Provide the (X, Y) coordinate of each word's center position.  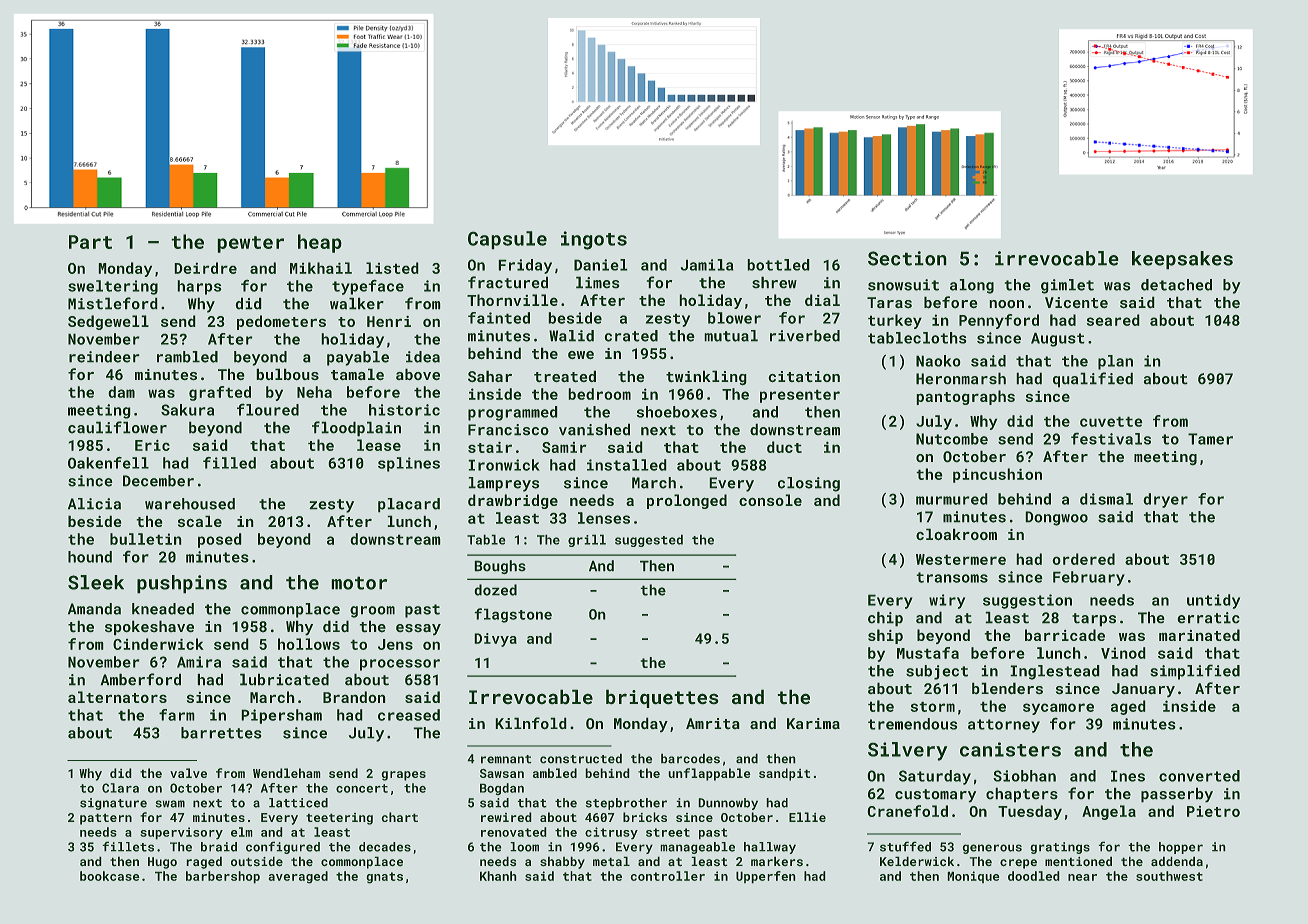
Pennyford (999, 321)
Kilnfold (531, 723)
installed (626, 465)
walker (357, 303)
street (668, 832)
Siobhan (1024, 776)
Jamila (707, 265)
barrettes (221, 733)
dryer (1166, 500)
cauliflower (117, 427)
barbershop (223, 877)
